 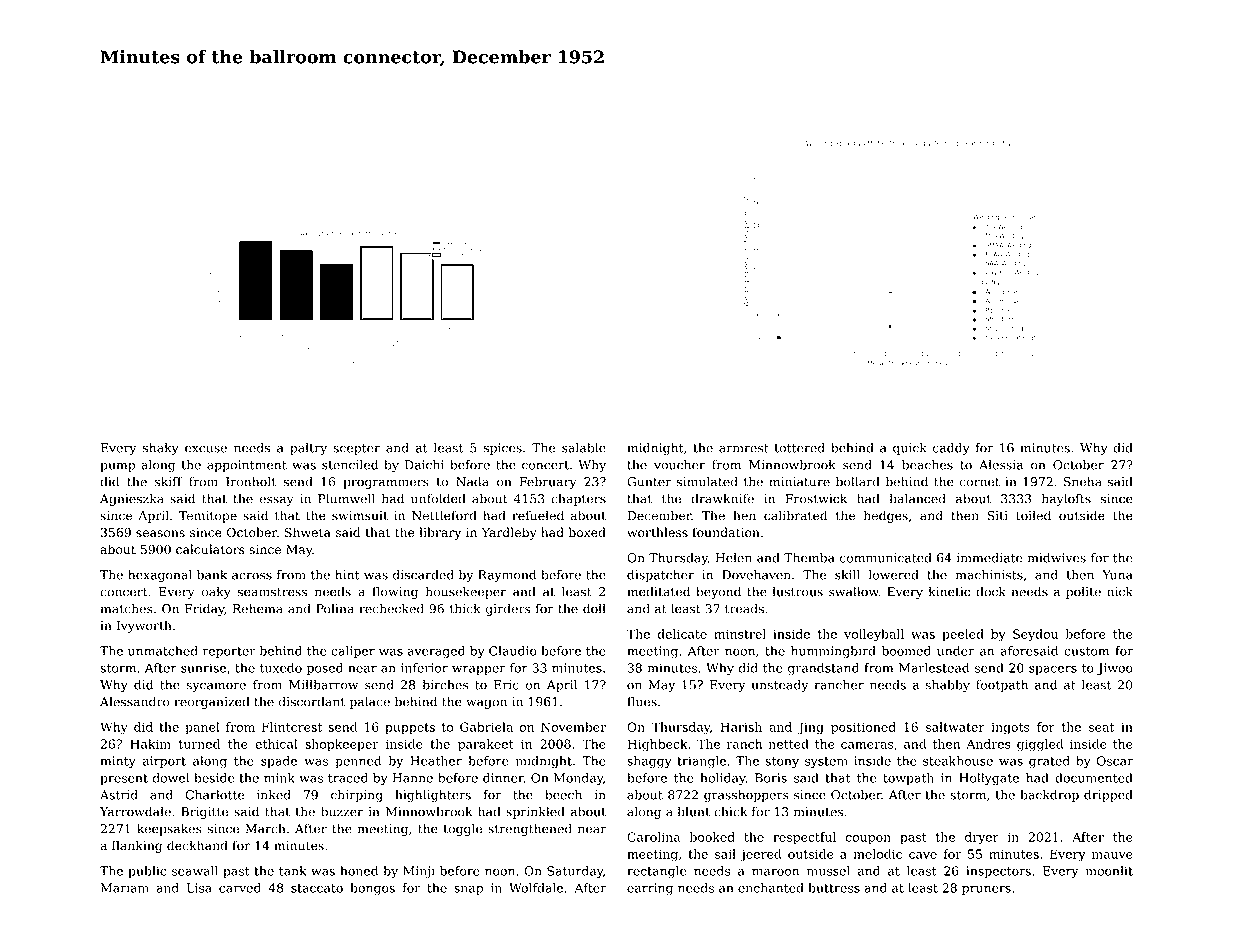 I want to click on holiday, so click(x=723, y=779).
